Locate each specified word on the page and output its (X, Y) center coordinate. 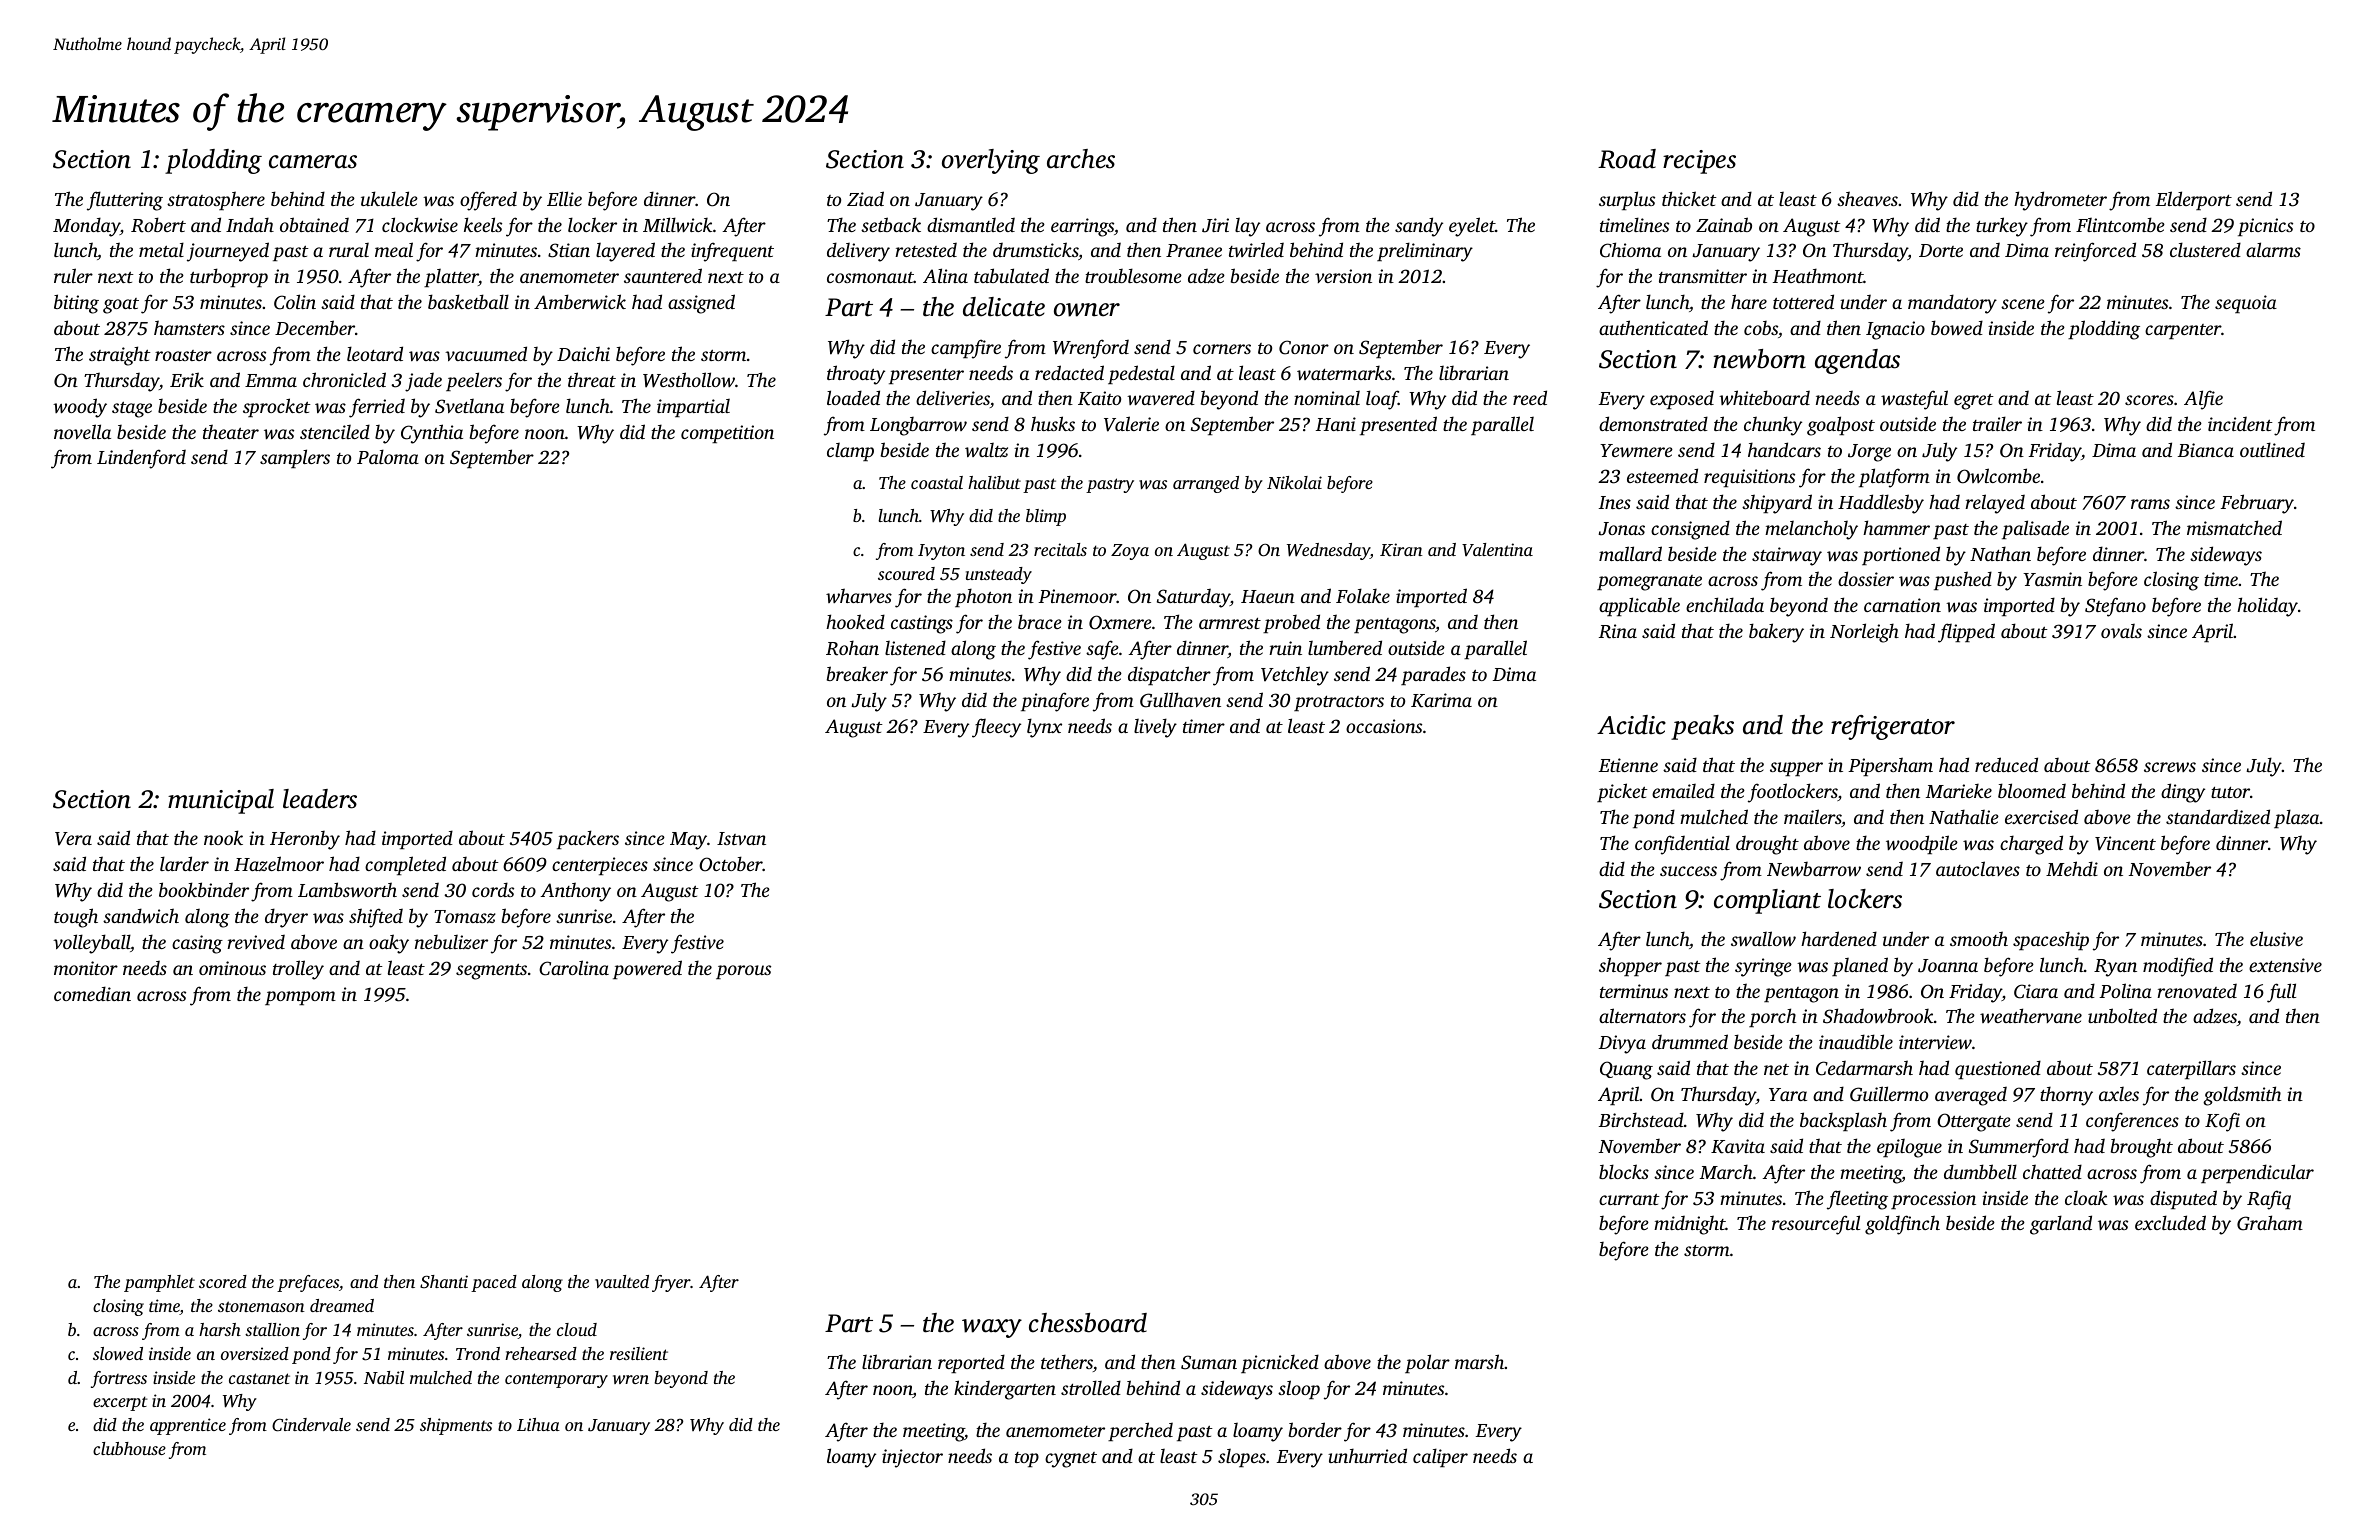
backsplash (1843, 1121)
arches (1081, 159)
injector (912, 1458)
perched (1140, 1431)
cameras (313, 162)
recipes (1699, 162)
